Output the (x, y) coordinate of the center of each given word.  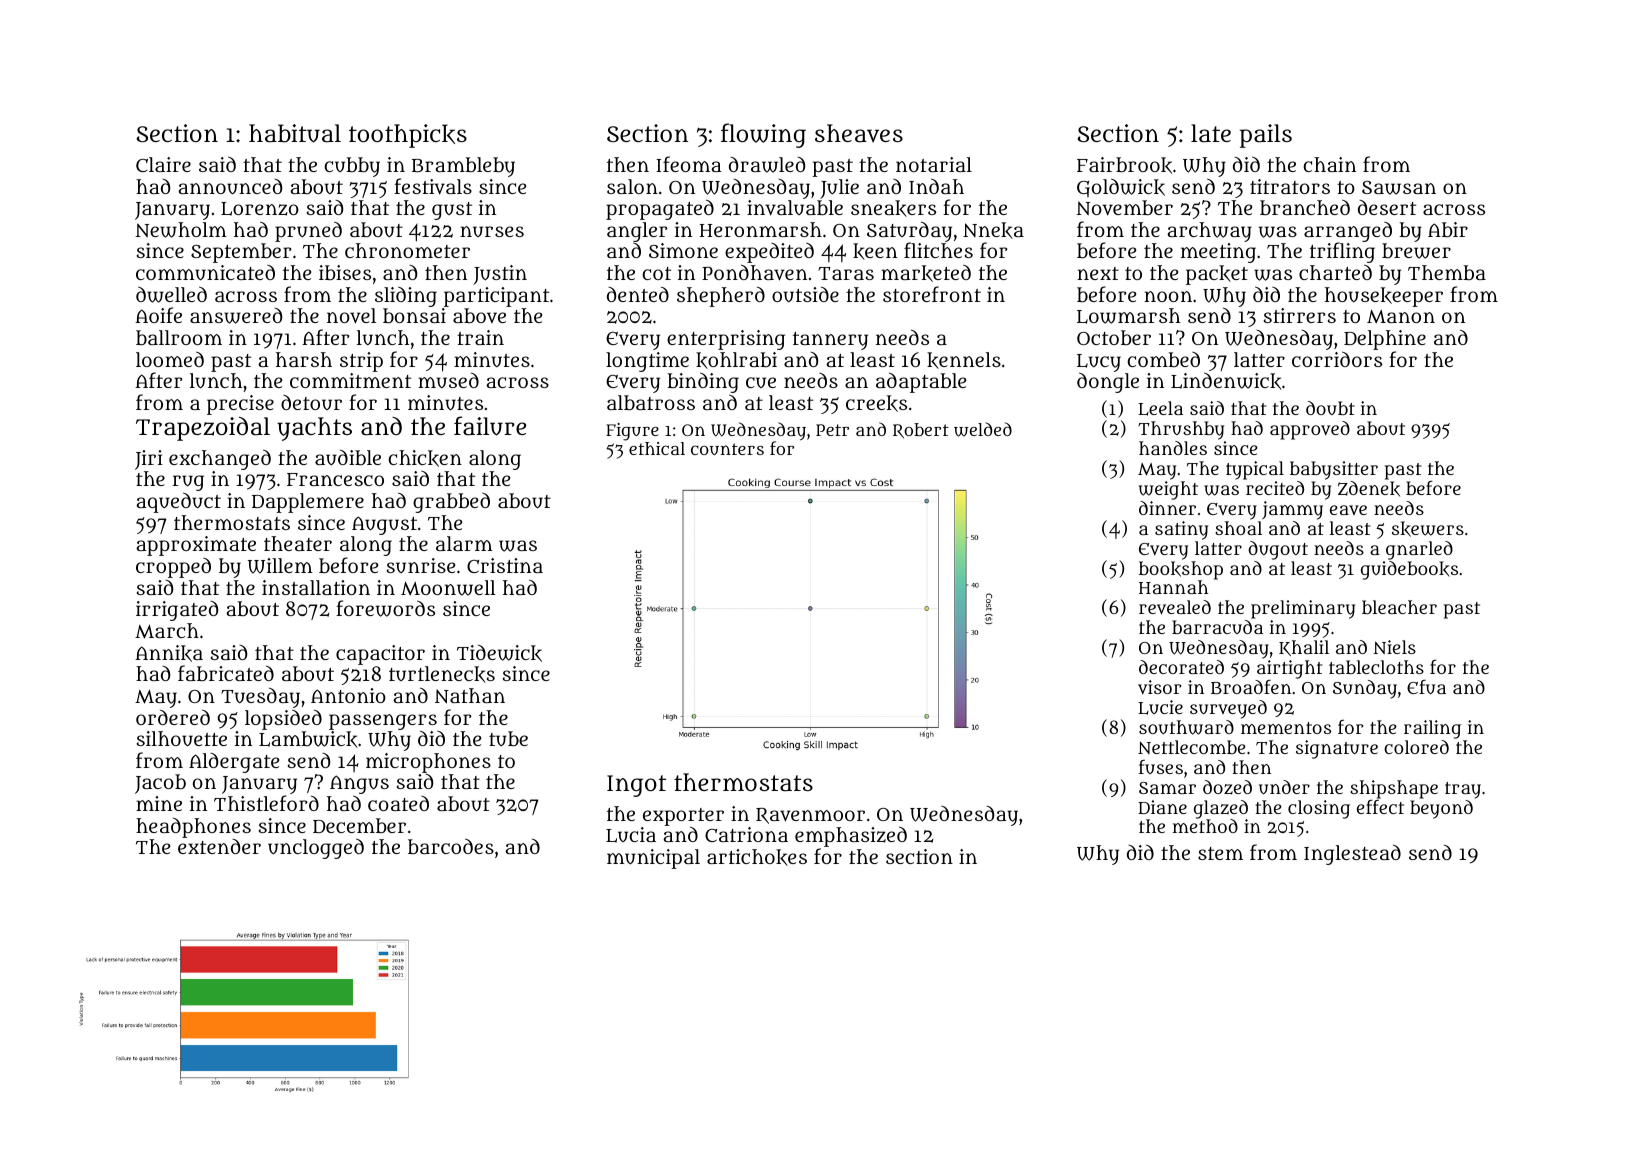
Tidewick (499, 653)
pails (1266, 136)
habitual (295, 133)
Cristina (505, 565)
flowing (763, 135)
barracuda (1217, 627)
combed (1163, 359)
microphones (428, 763)
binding (703, 383)
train (480, 337)
